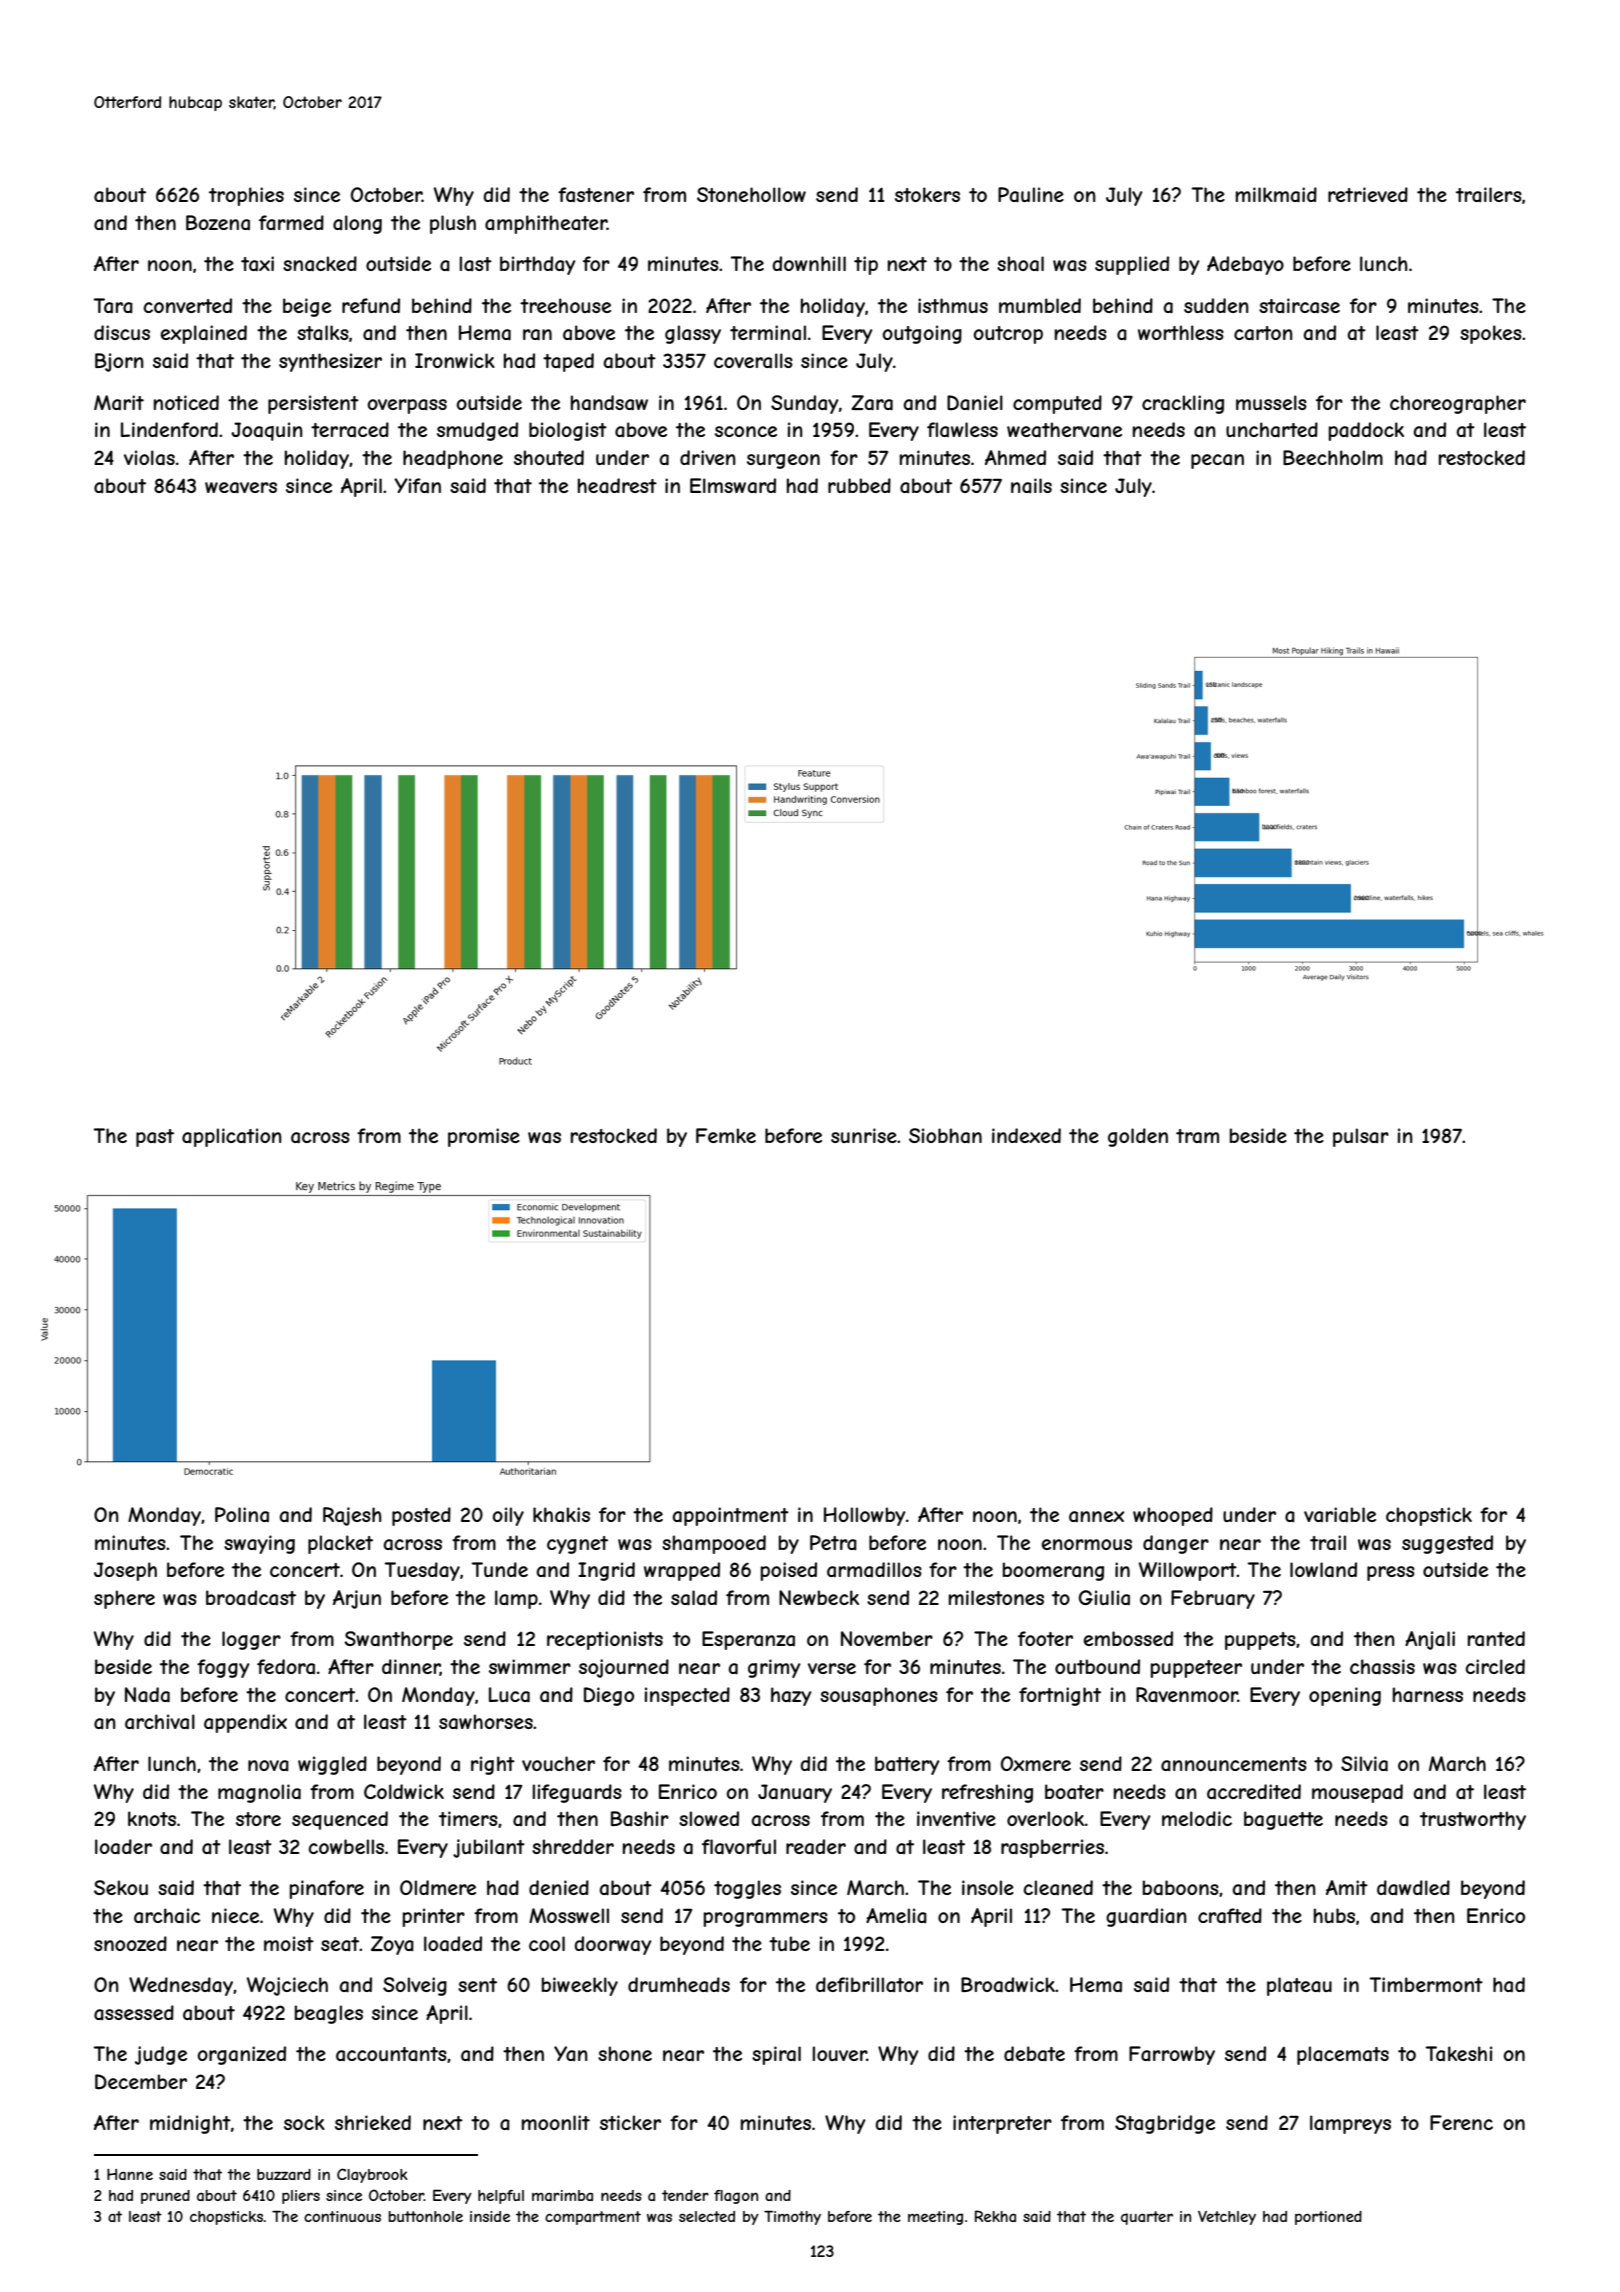 This image has width=1620, height=2292. I want to click on beige, so click(307, 307).
